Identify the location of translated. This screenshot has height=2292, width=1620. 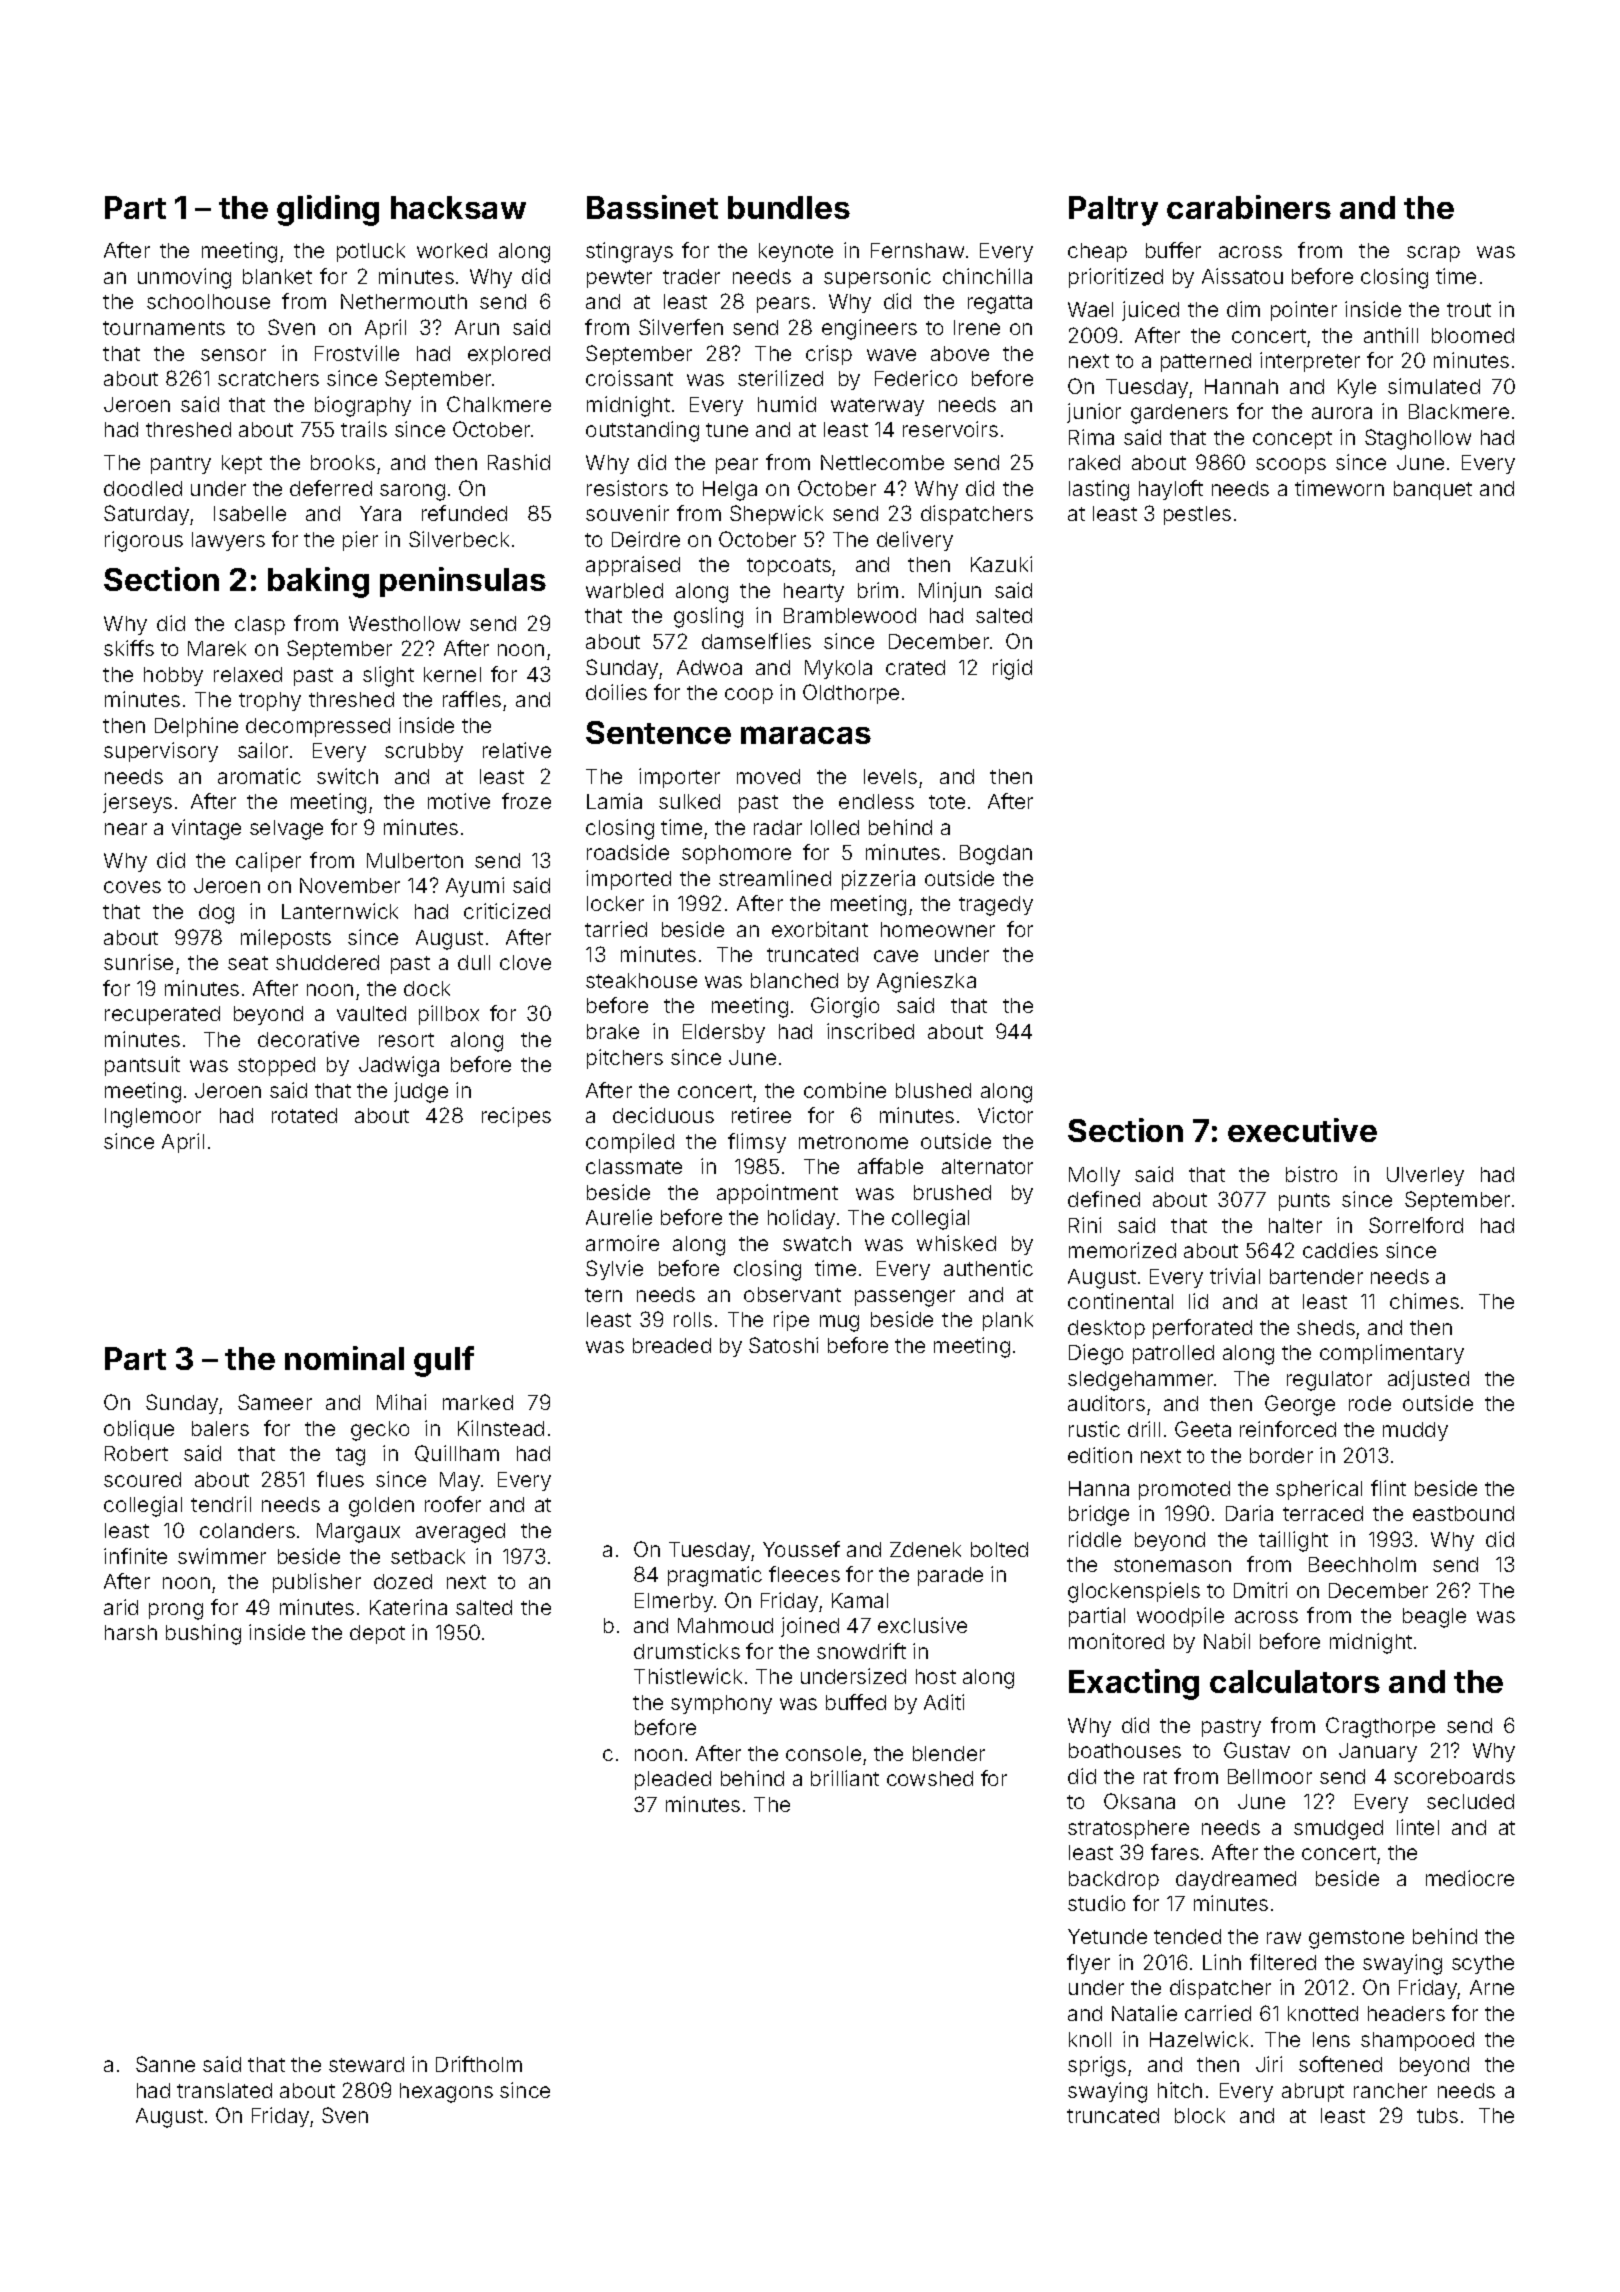
(224, 2090).
